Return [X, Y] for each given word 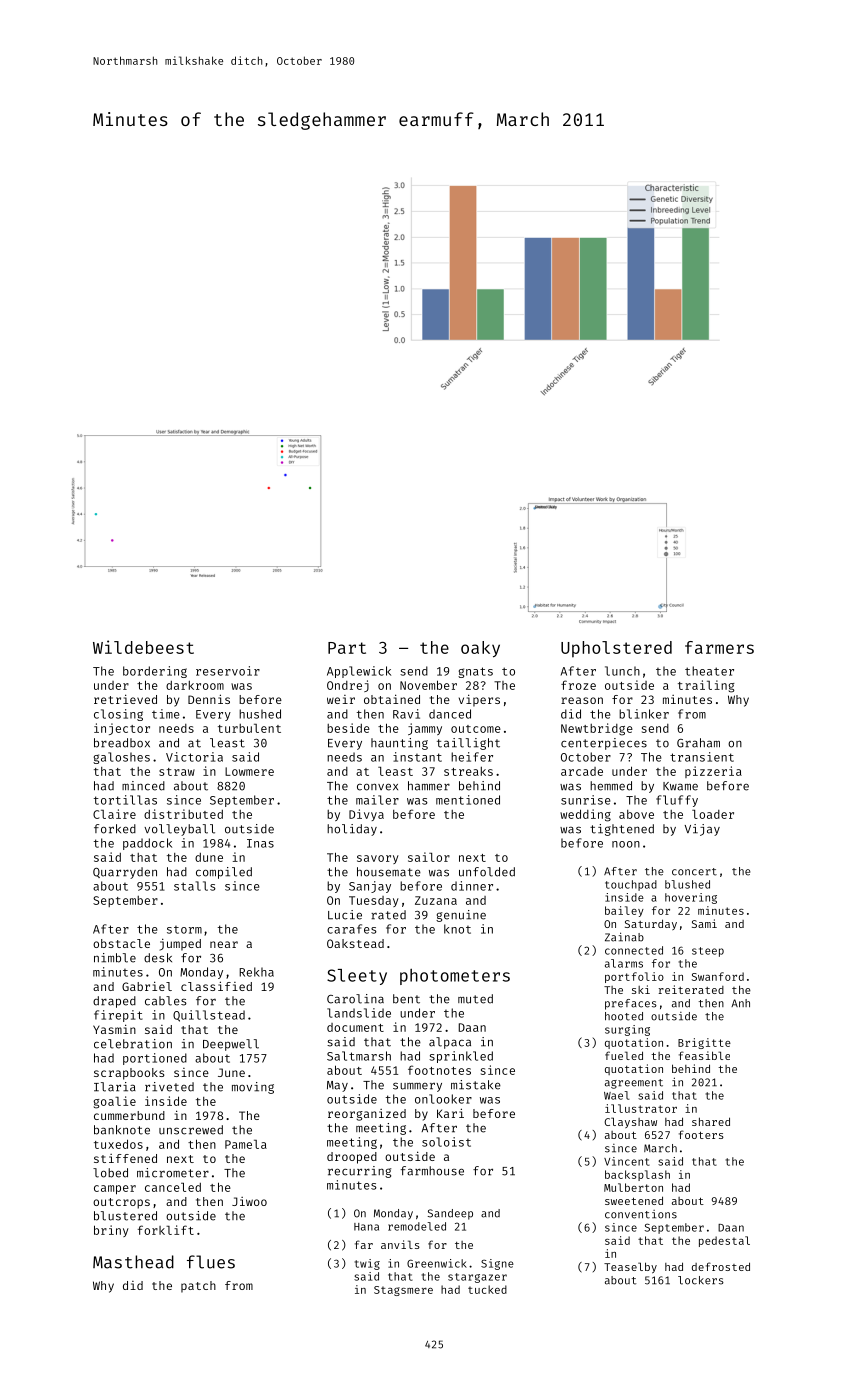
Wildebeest [143, 647]
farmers [719, 647]
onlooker [443, 1099]
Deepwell [231, 1045]
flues [211, 1262]
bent [406, 999]
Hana [366, 1227]
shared [711, 1121]
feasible [704, 1055]
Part [347, 648]
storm [184, 930]
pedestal [724, 1241]
